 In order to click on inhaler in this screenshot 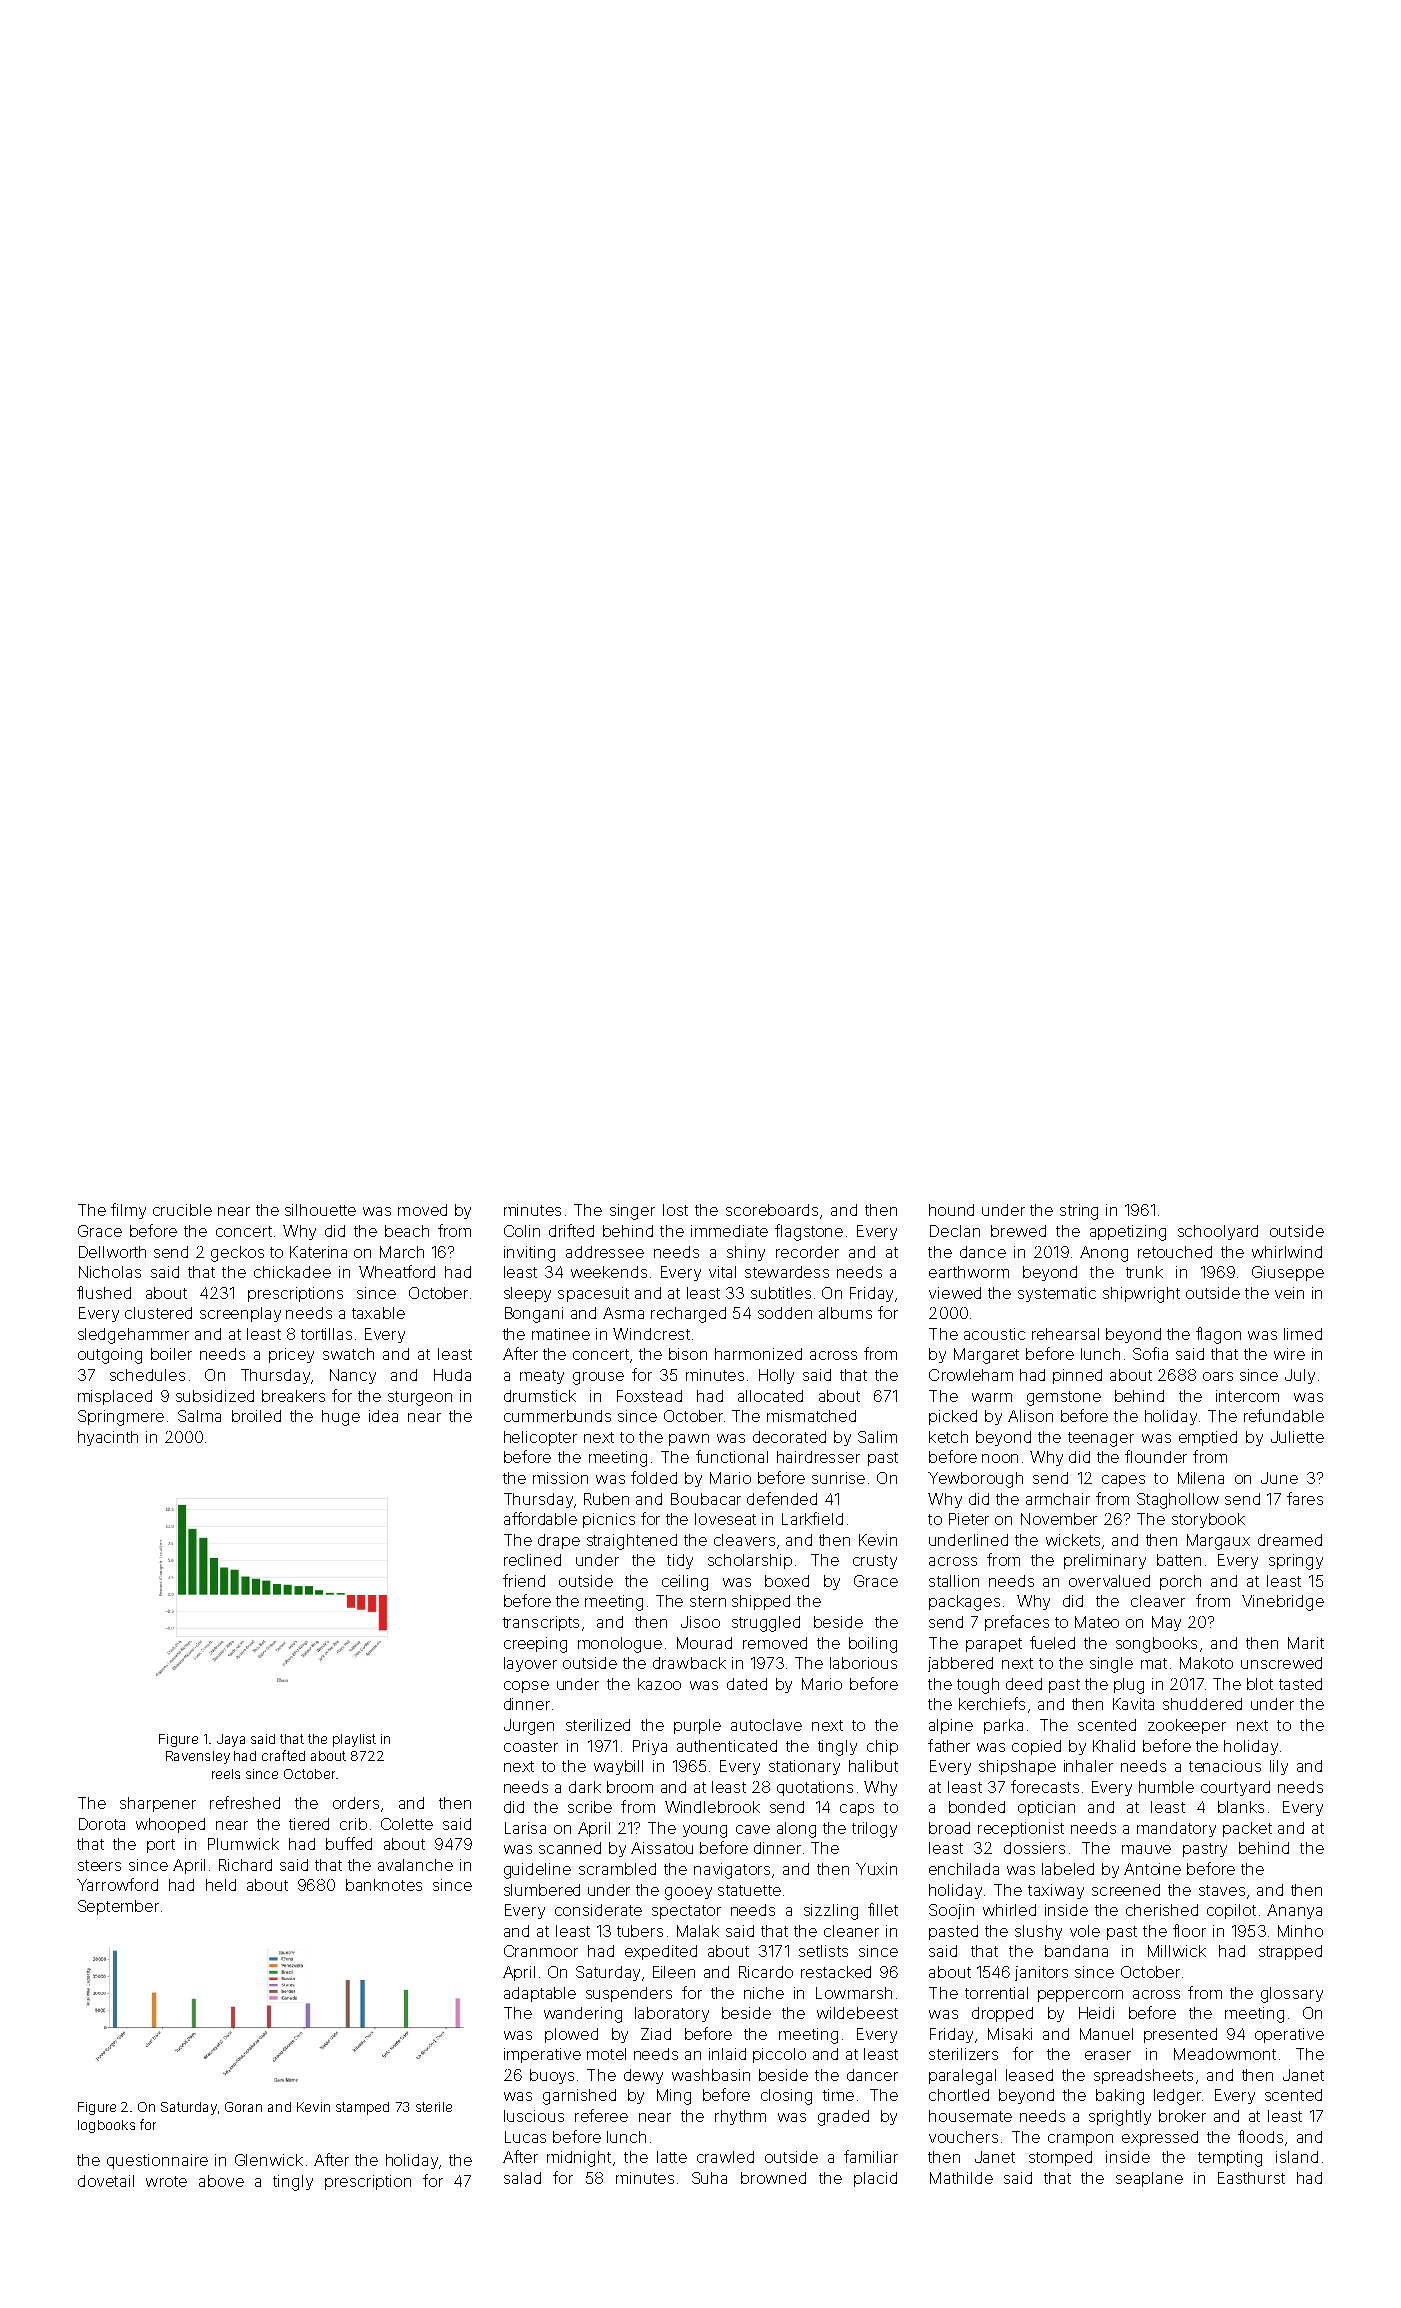, I will do `click(1088, 1766)`.
